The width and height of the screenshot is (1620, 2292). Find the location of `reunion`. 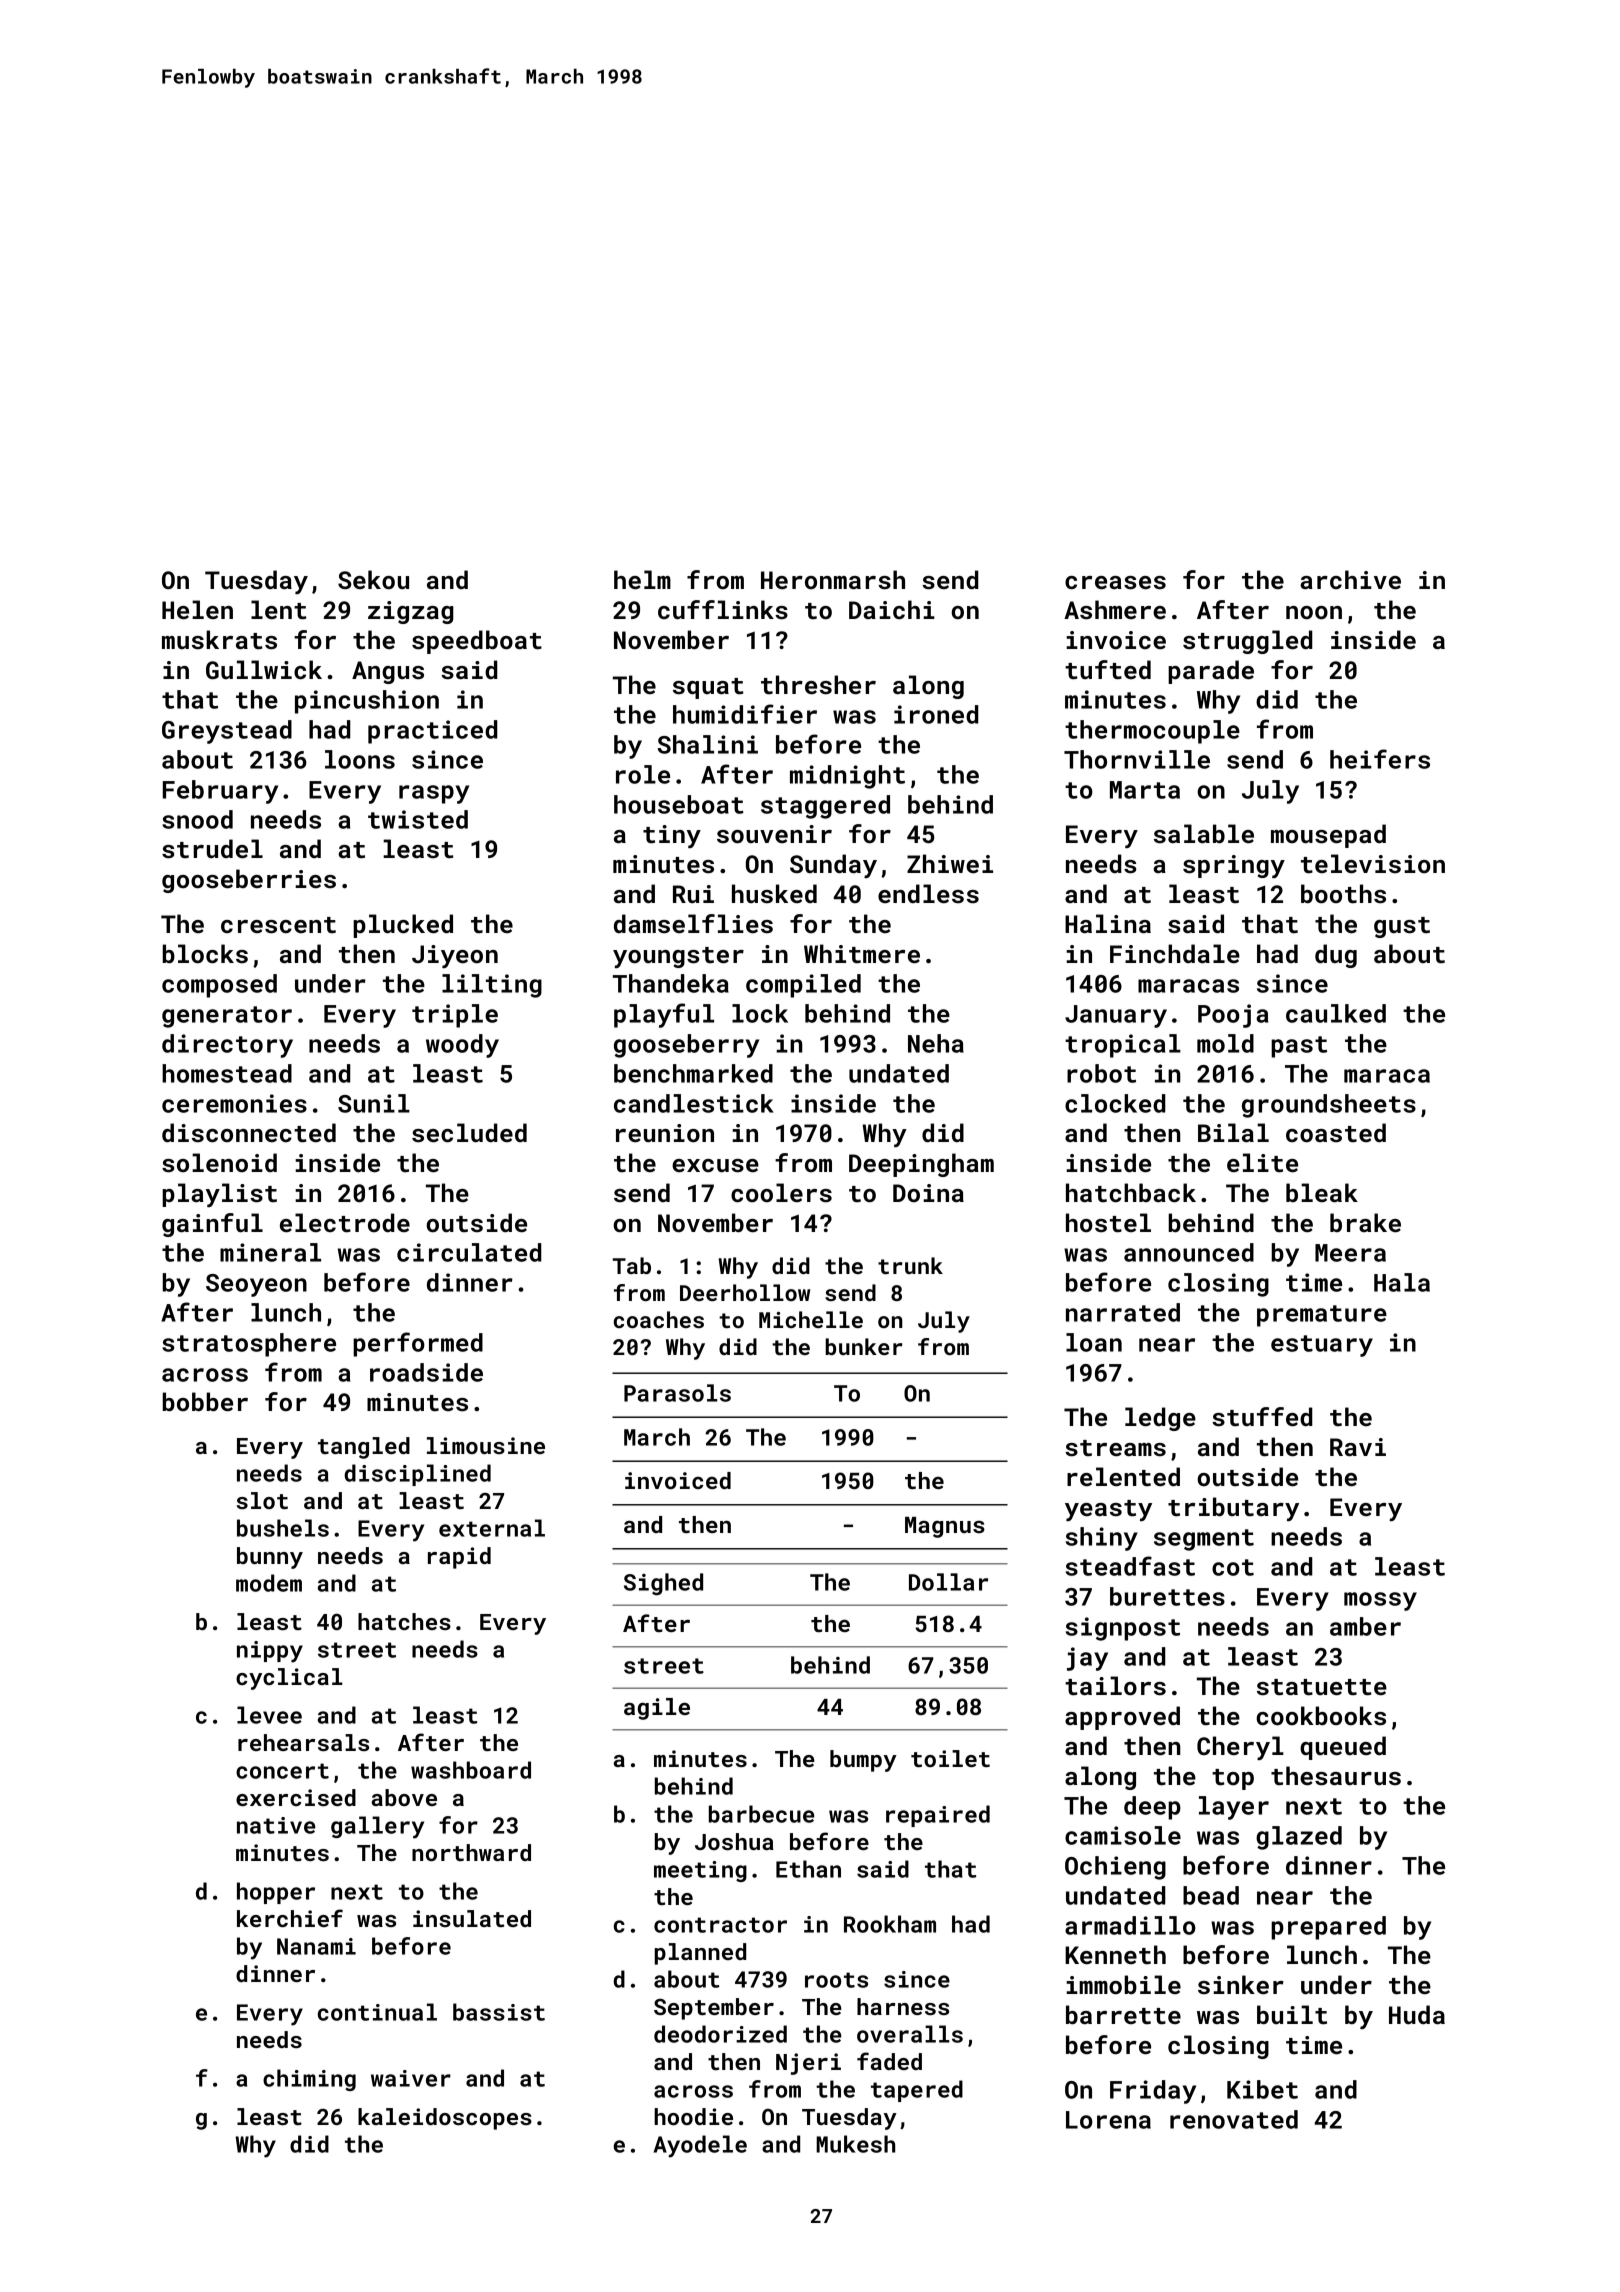

reunion is located at coordinates (665, 1133).
